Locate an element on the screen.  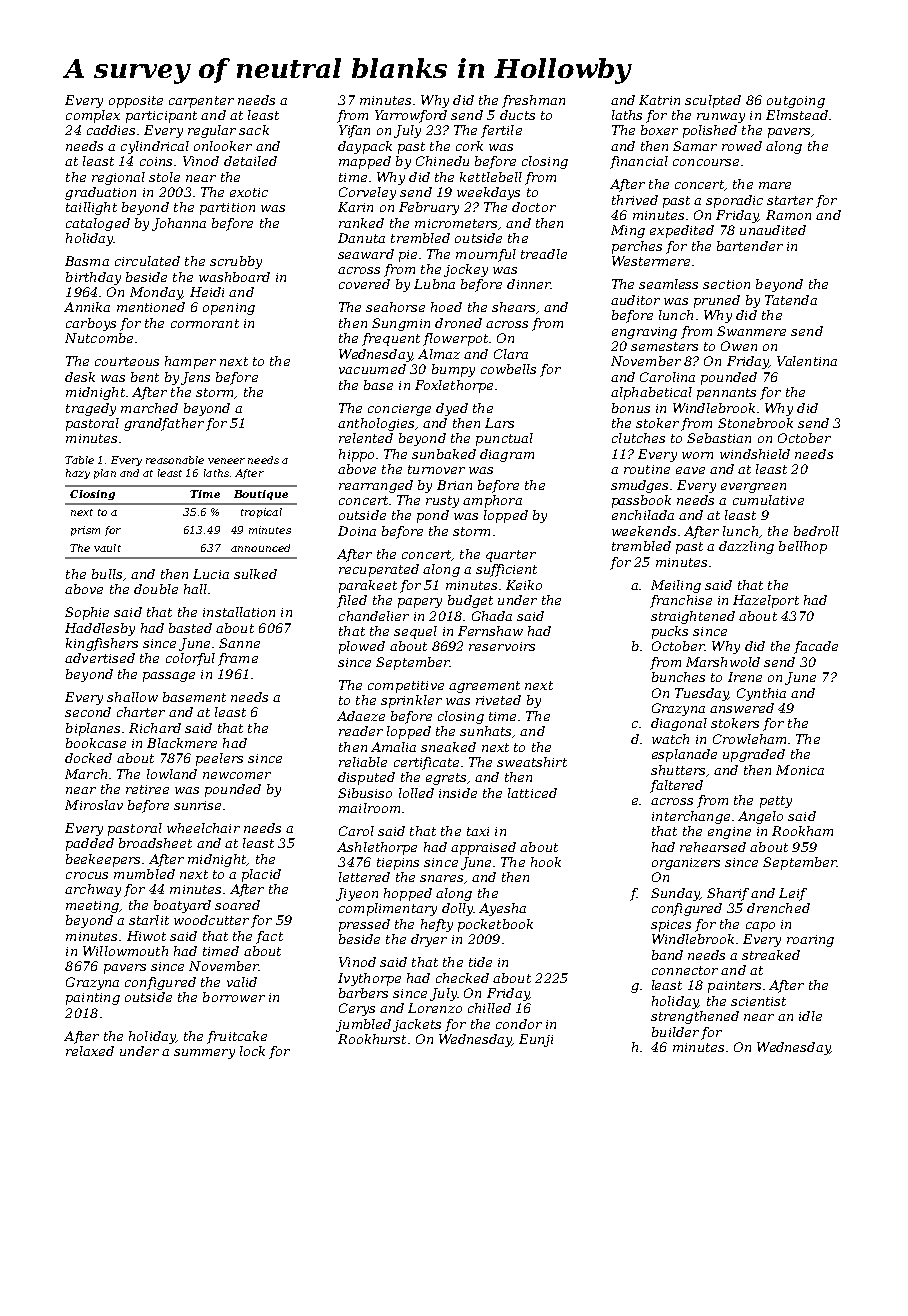
lock is located at coordinates (252, 1051).
